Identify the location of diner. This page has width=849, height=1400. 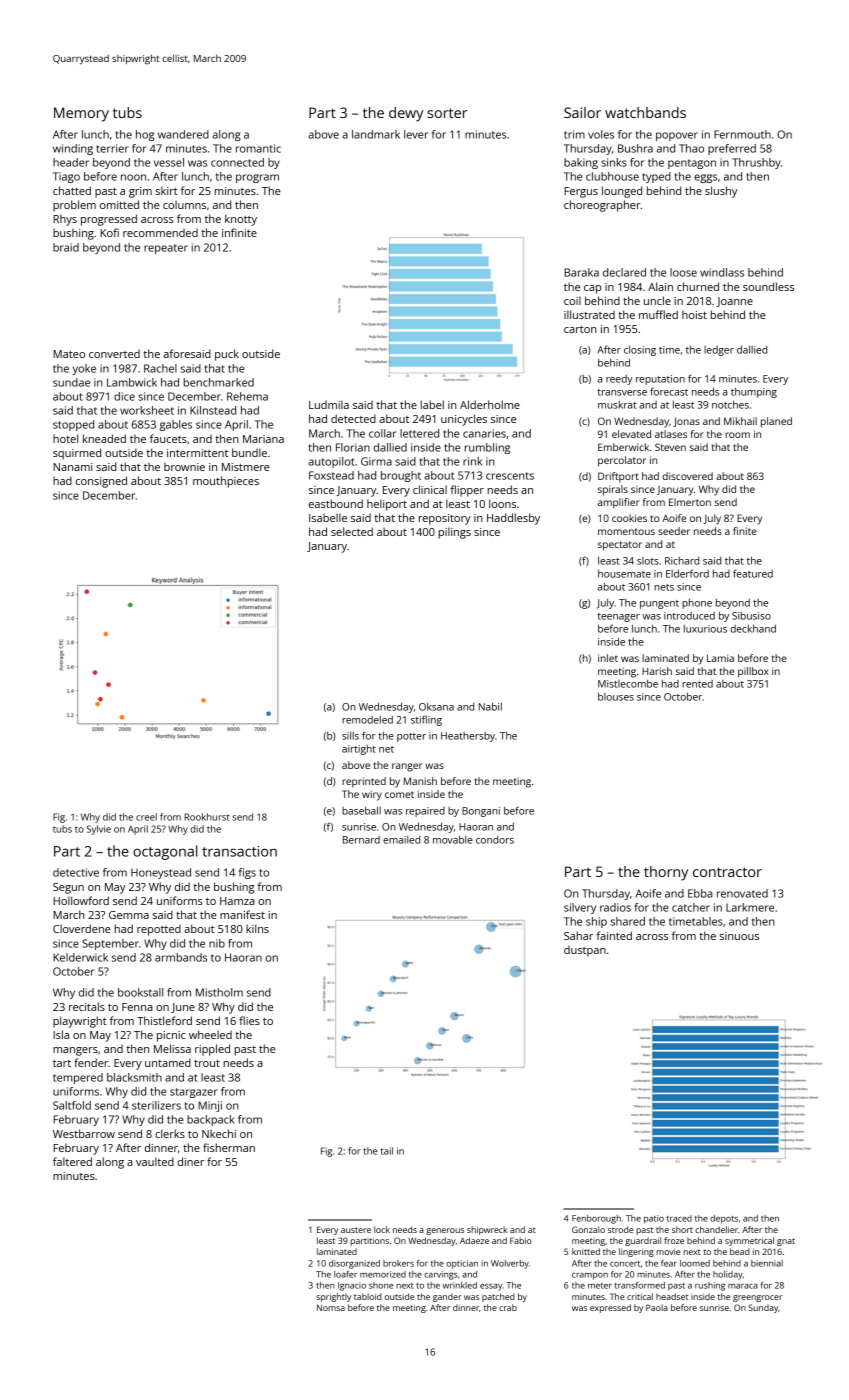
(191, 1161).
